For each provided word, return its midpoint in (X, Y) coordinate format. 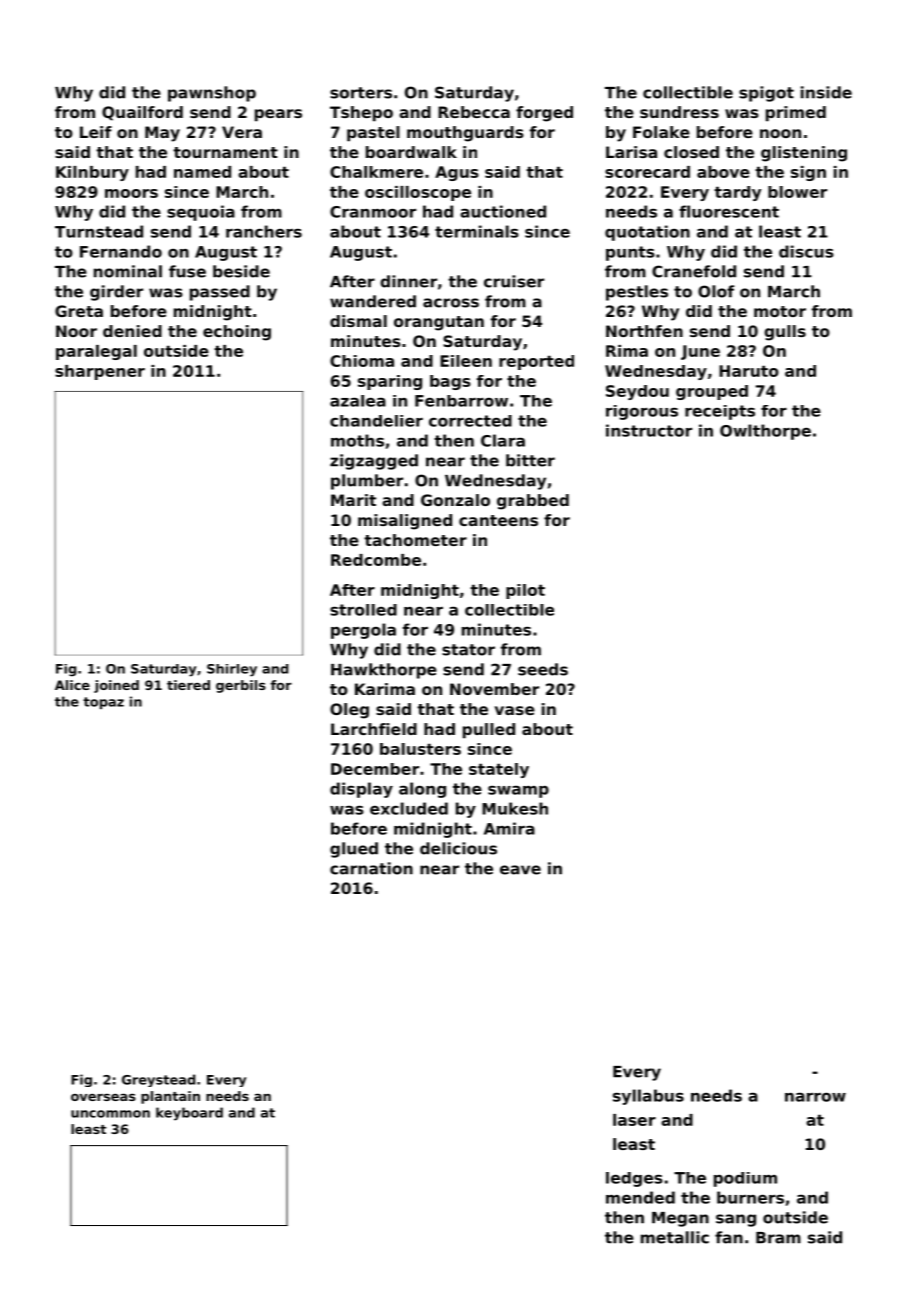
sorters (361, 93)
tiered (188, 685)
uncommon (110, 1114)
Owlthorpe (765, 432)
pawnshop (212, 94)
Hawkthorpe (384, 671)
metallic (675, 1237)
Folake (661, 132)
